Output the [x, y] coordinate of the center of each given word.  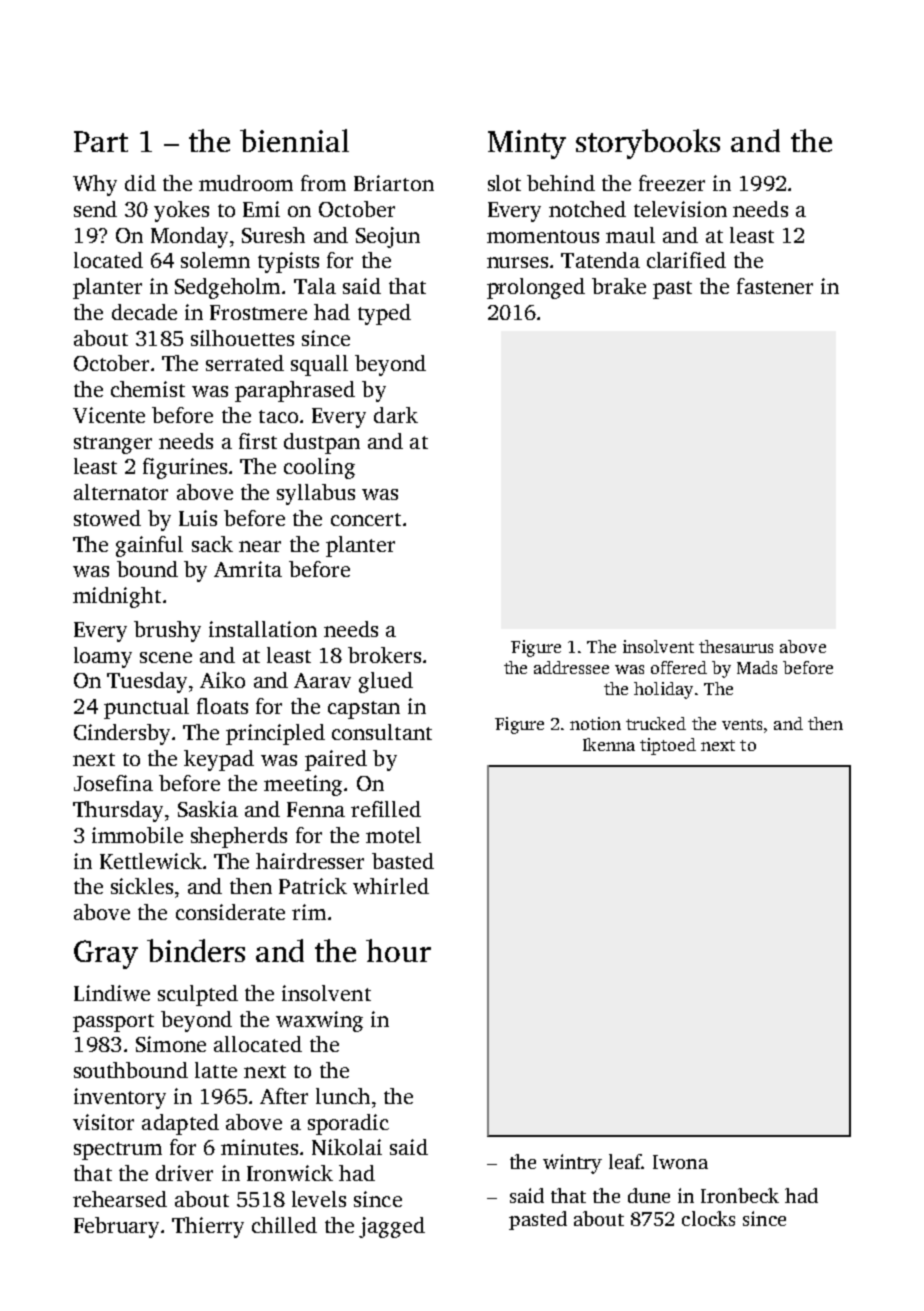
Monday [189, 237]
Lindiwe [112, 993]
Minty [527, 144]
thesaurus [736, 646]
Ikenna [609, 744]
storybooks [648, 144]
